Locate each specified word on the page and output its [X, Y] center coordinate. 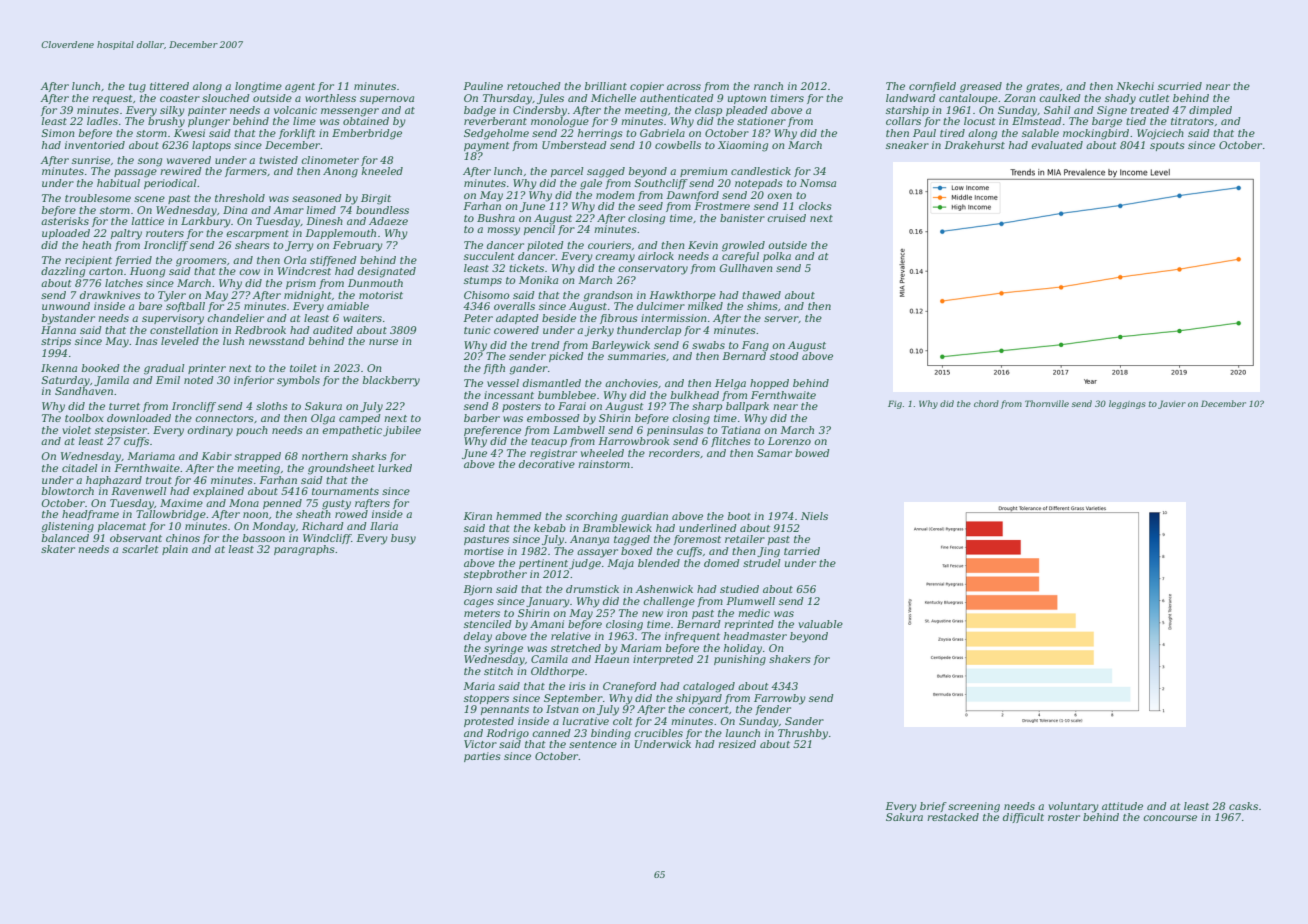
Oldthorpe [557, 672]
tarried [802, 551]
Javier [1172, 404]
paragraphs [304, 550]
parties [482, 757]
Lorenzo [789, 441]
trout [159, 480]
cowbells [678, 145]
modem [615, 195]
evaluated [1057, 145]
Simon [57, 133]
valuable [820, 624]
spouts [1167, 146]
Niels [814, 516]
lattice [148, 221]
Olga [323, 419]
